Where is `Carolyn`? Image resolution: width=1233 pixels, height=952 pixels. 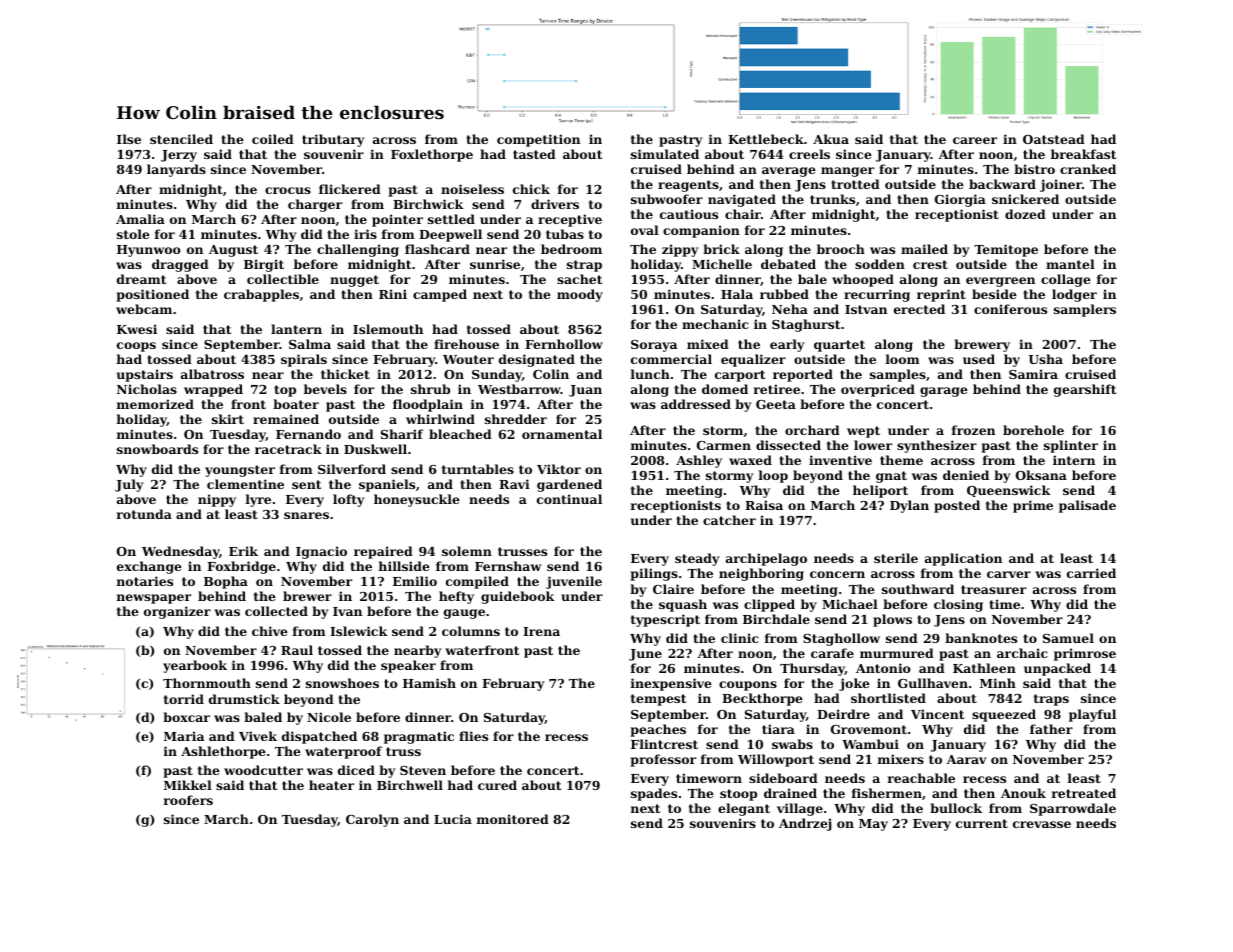
Carolyn is located at coordinates (372, 820).
